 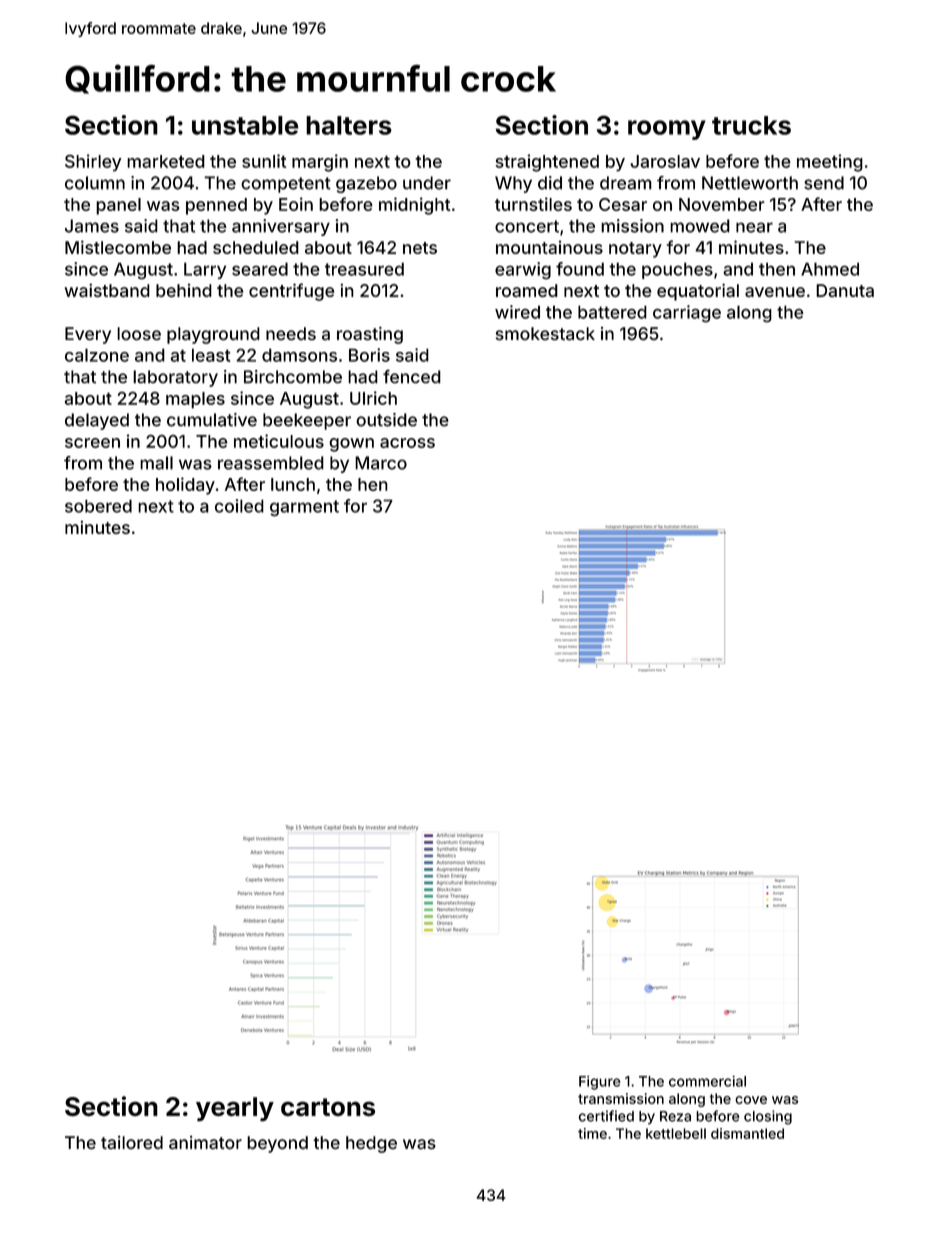 I want to click on garment, so click(x=304, y=508).
